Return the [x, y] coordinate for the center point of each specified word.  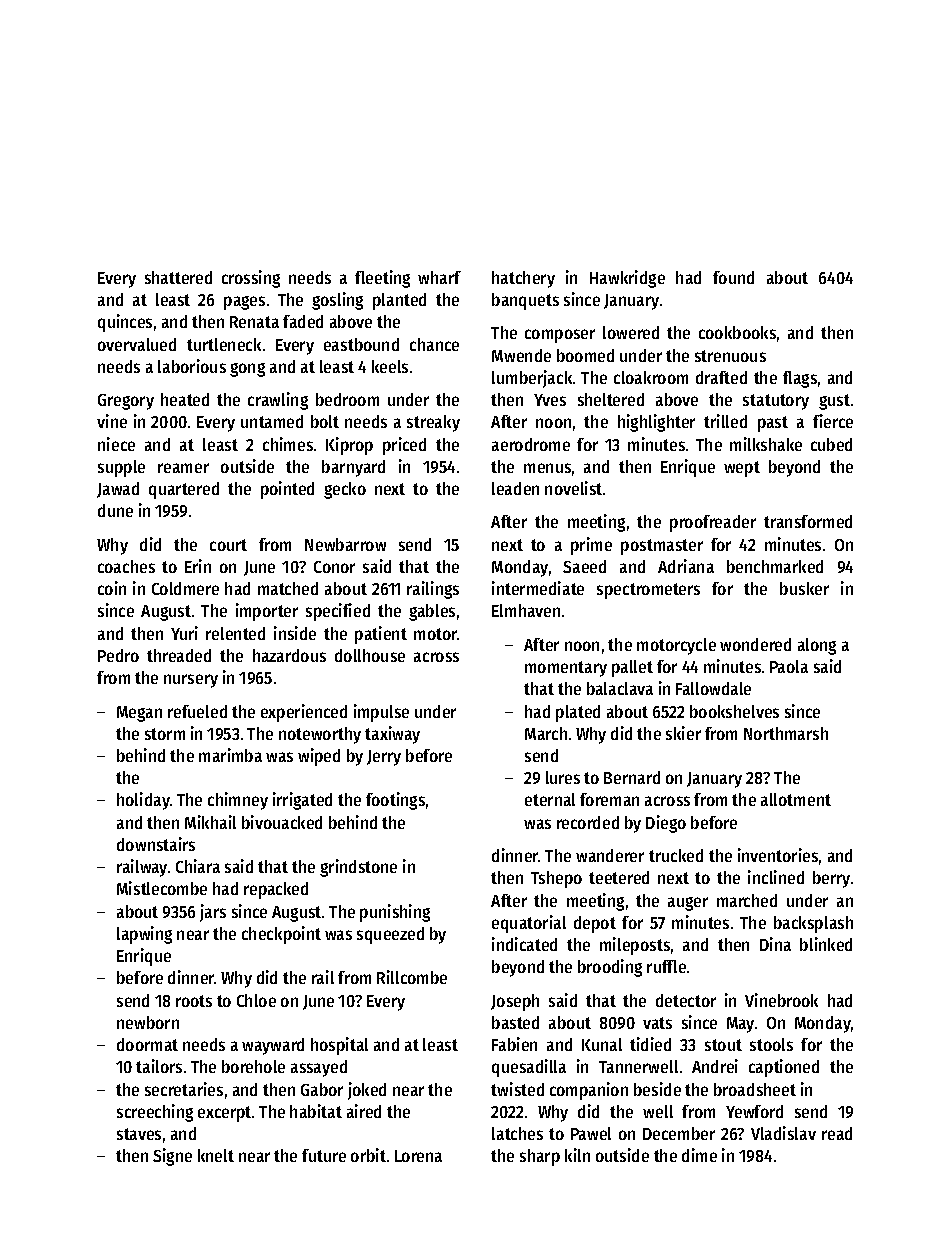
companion [589, 1091]
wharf [439, 277]
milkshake [766, 444]
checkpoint [281, 935]
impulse [381, 713]
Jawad [118, 490]
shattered [178, 277]
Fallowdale [713, 688]
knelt [216, 1155]
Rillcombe [412, 977]
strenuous [730, 356]
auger [688, 904]
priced [404, 446]
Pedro [118, 655]
